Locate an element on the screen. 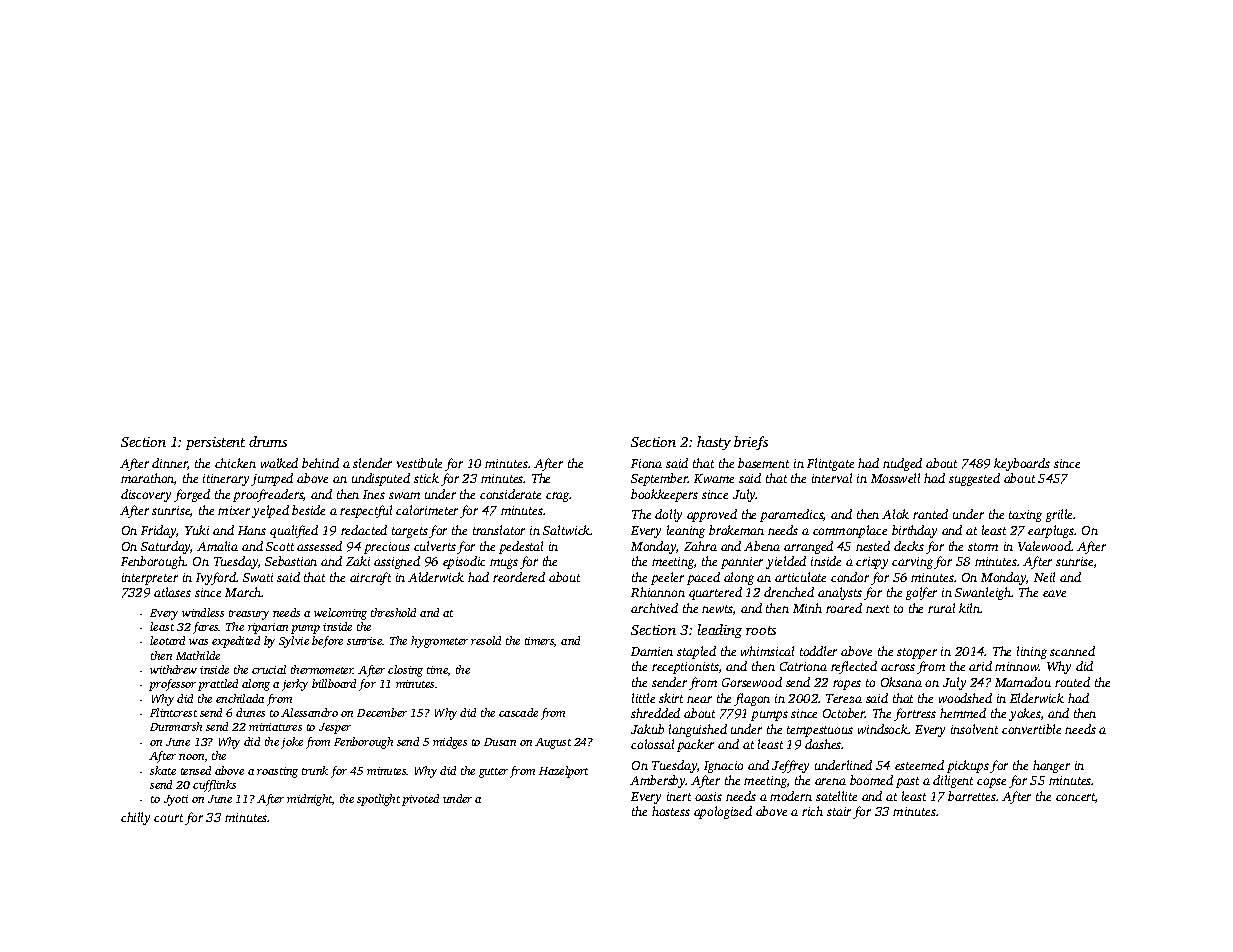 This screenshot has width=1233, height=952. Oksana is located at coordinates (901, 682).
